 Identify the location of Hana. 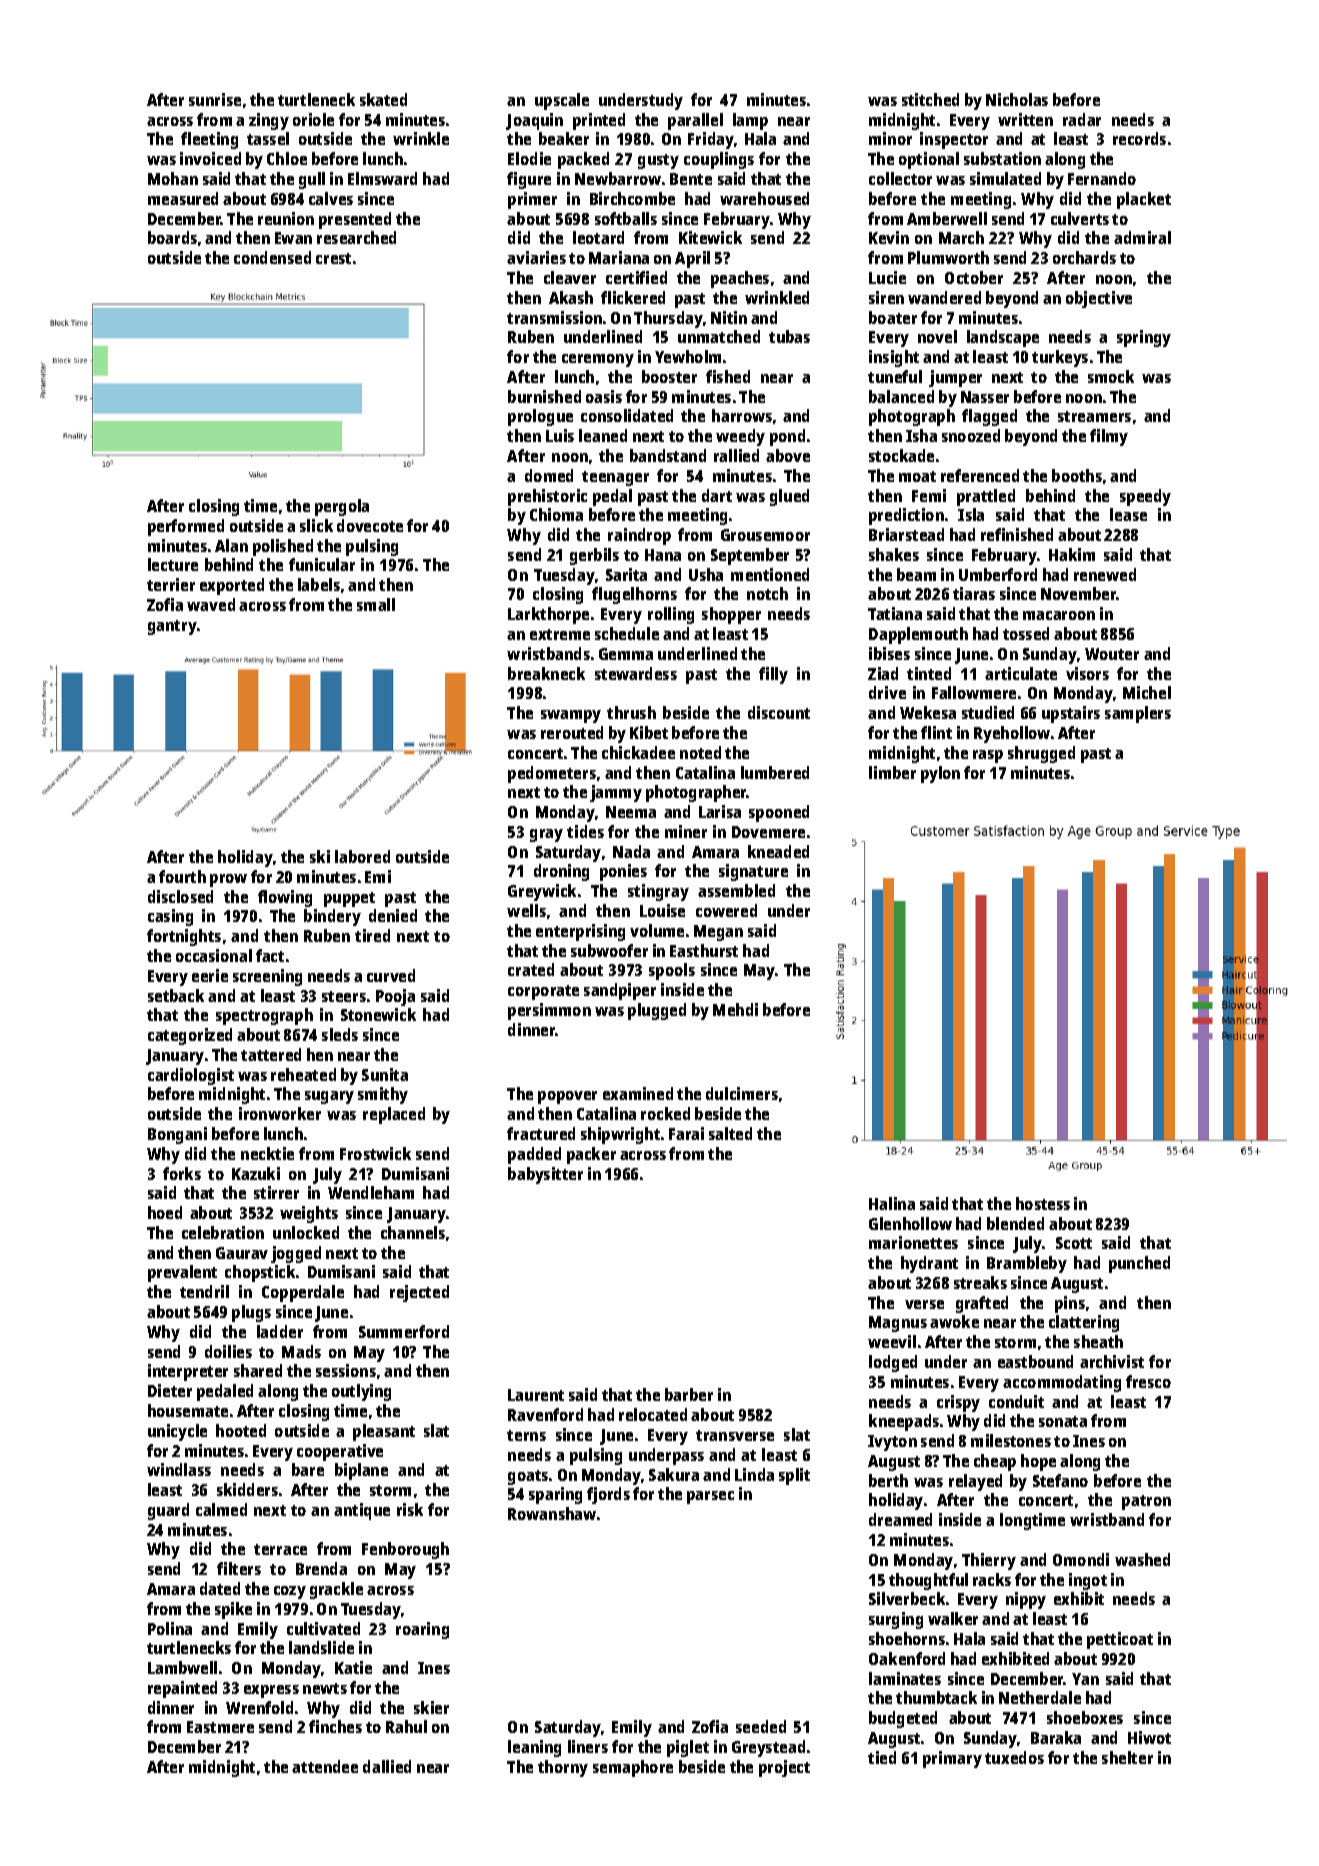
(663, 555).
